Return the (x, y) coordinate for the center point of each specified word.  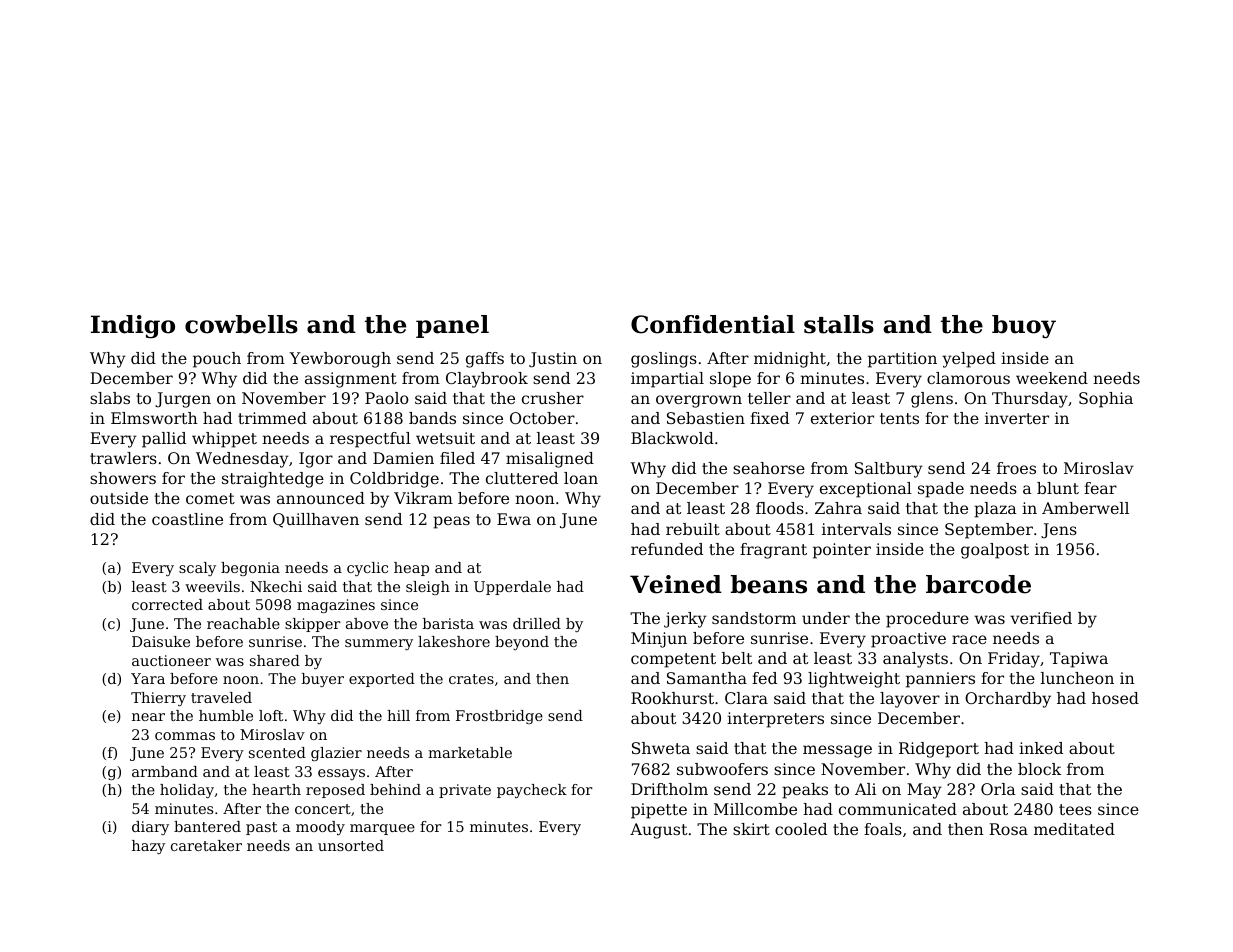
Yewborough (340, 360)
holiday (187, 791)
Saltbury (889, 470)
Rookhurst (672, 698)
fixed (769, 418)
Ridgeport (939, 750)
